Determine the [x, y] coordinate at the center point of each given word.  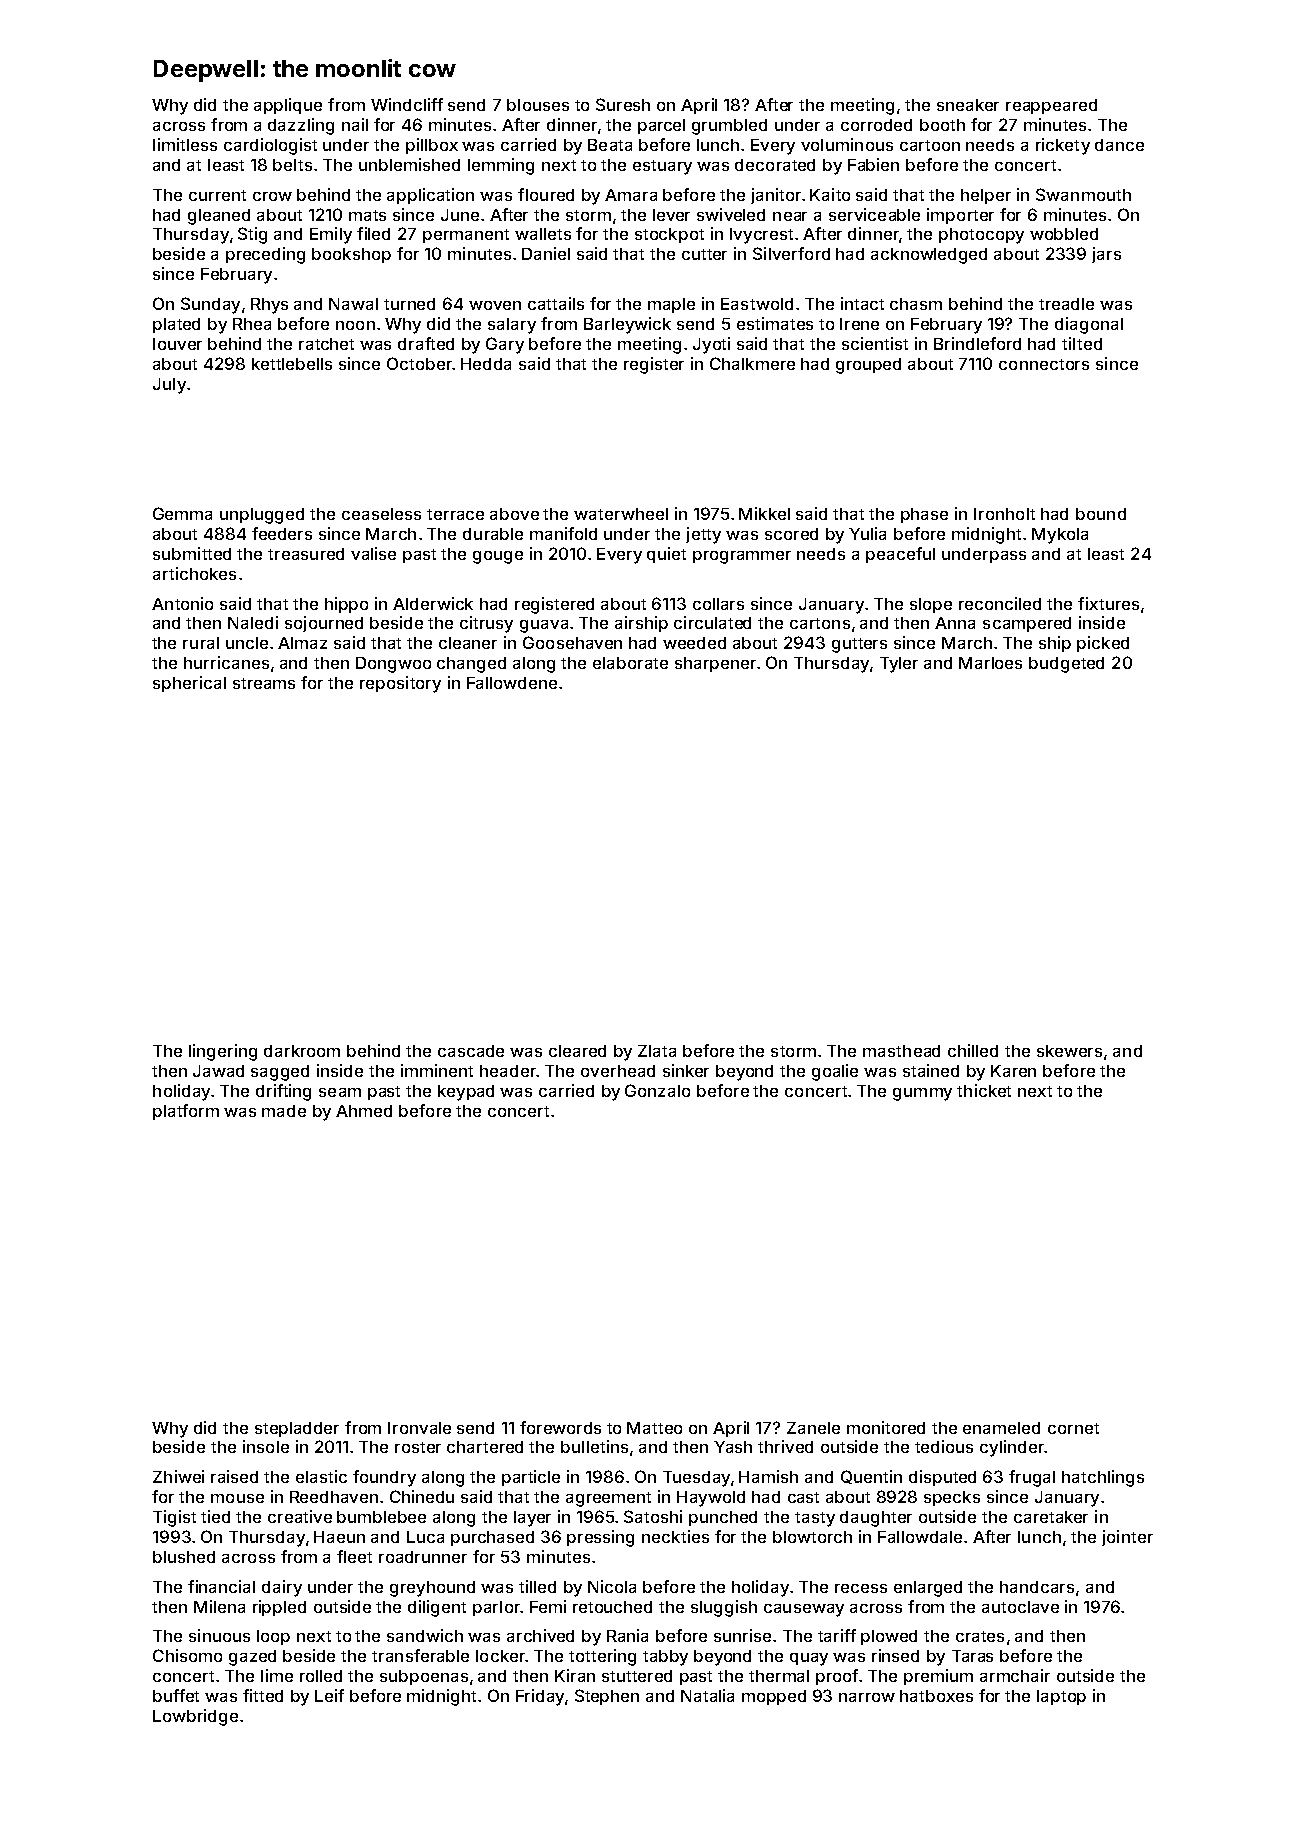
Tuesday [696, 1479]
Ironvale [419, 1428]
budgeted [1066, 665]
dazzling [301, 126]
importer [960, 216]
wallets [543, 234]
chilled [973, 1050]
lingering [223, 1052]
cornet [1073, 1428]
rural [201, 643]
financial [221, 1586]
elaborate [630, 663]
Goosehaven [572, 642]
